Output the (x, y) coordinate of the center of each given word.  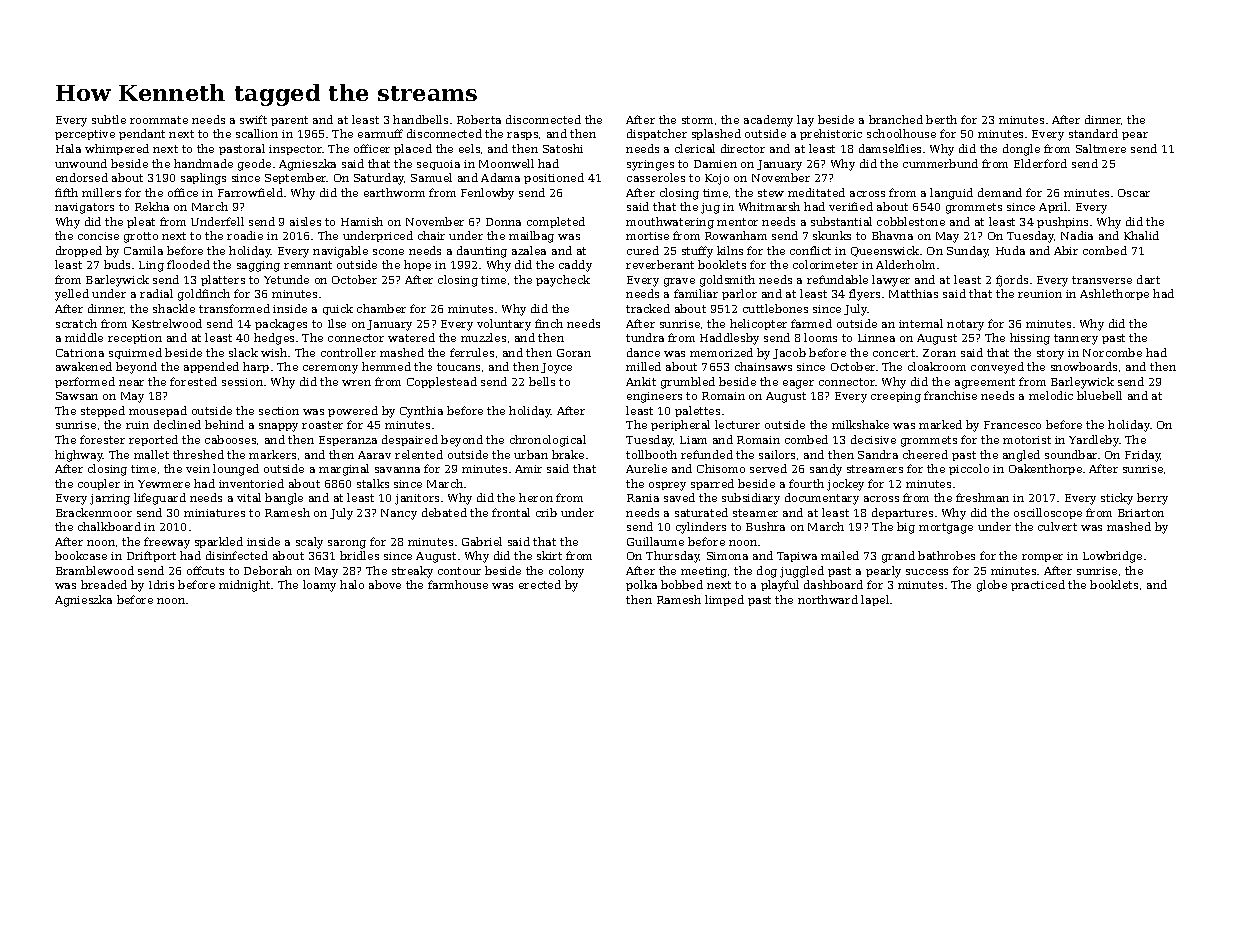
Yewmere (164, 484)
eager (798, 384)
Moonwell (506, 163)
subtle (109, 119)
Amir (528, 469)
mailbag (531, 237)
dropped (79, 251)
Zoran (939, 353)
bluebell (1099, 395)
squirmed (135, 353)
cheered (925, 454)
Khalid (1141, 235)
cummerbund (940, 163)
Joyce (556, 368)
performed (85, 382)
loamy (319, 586)
